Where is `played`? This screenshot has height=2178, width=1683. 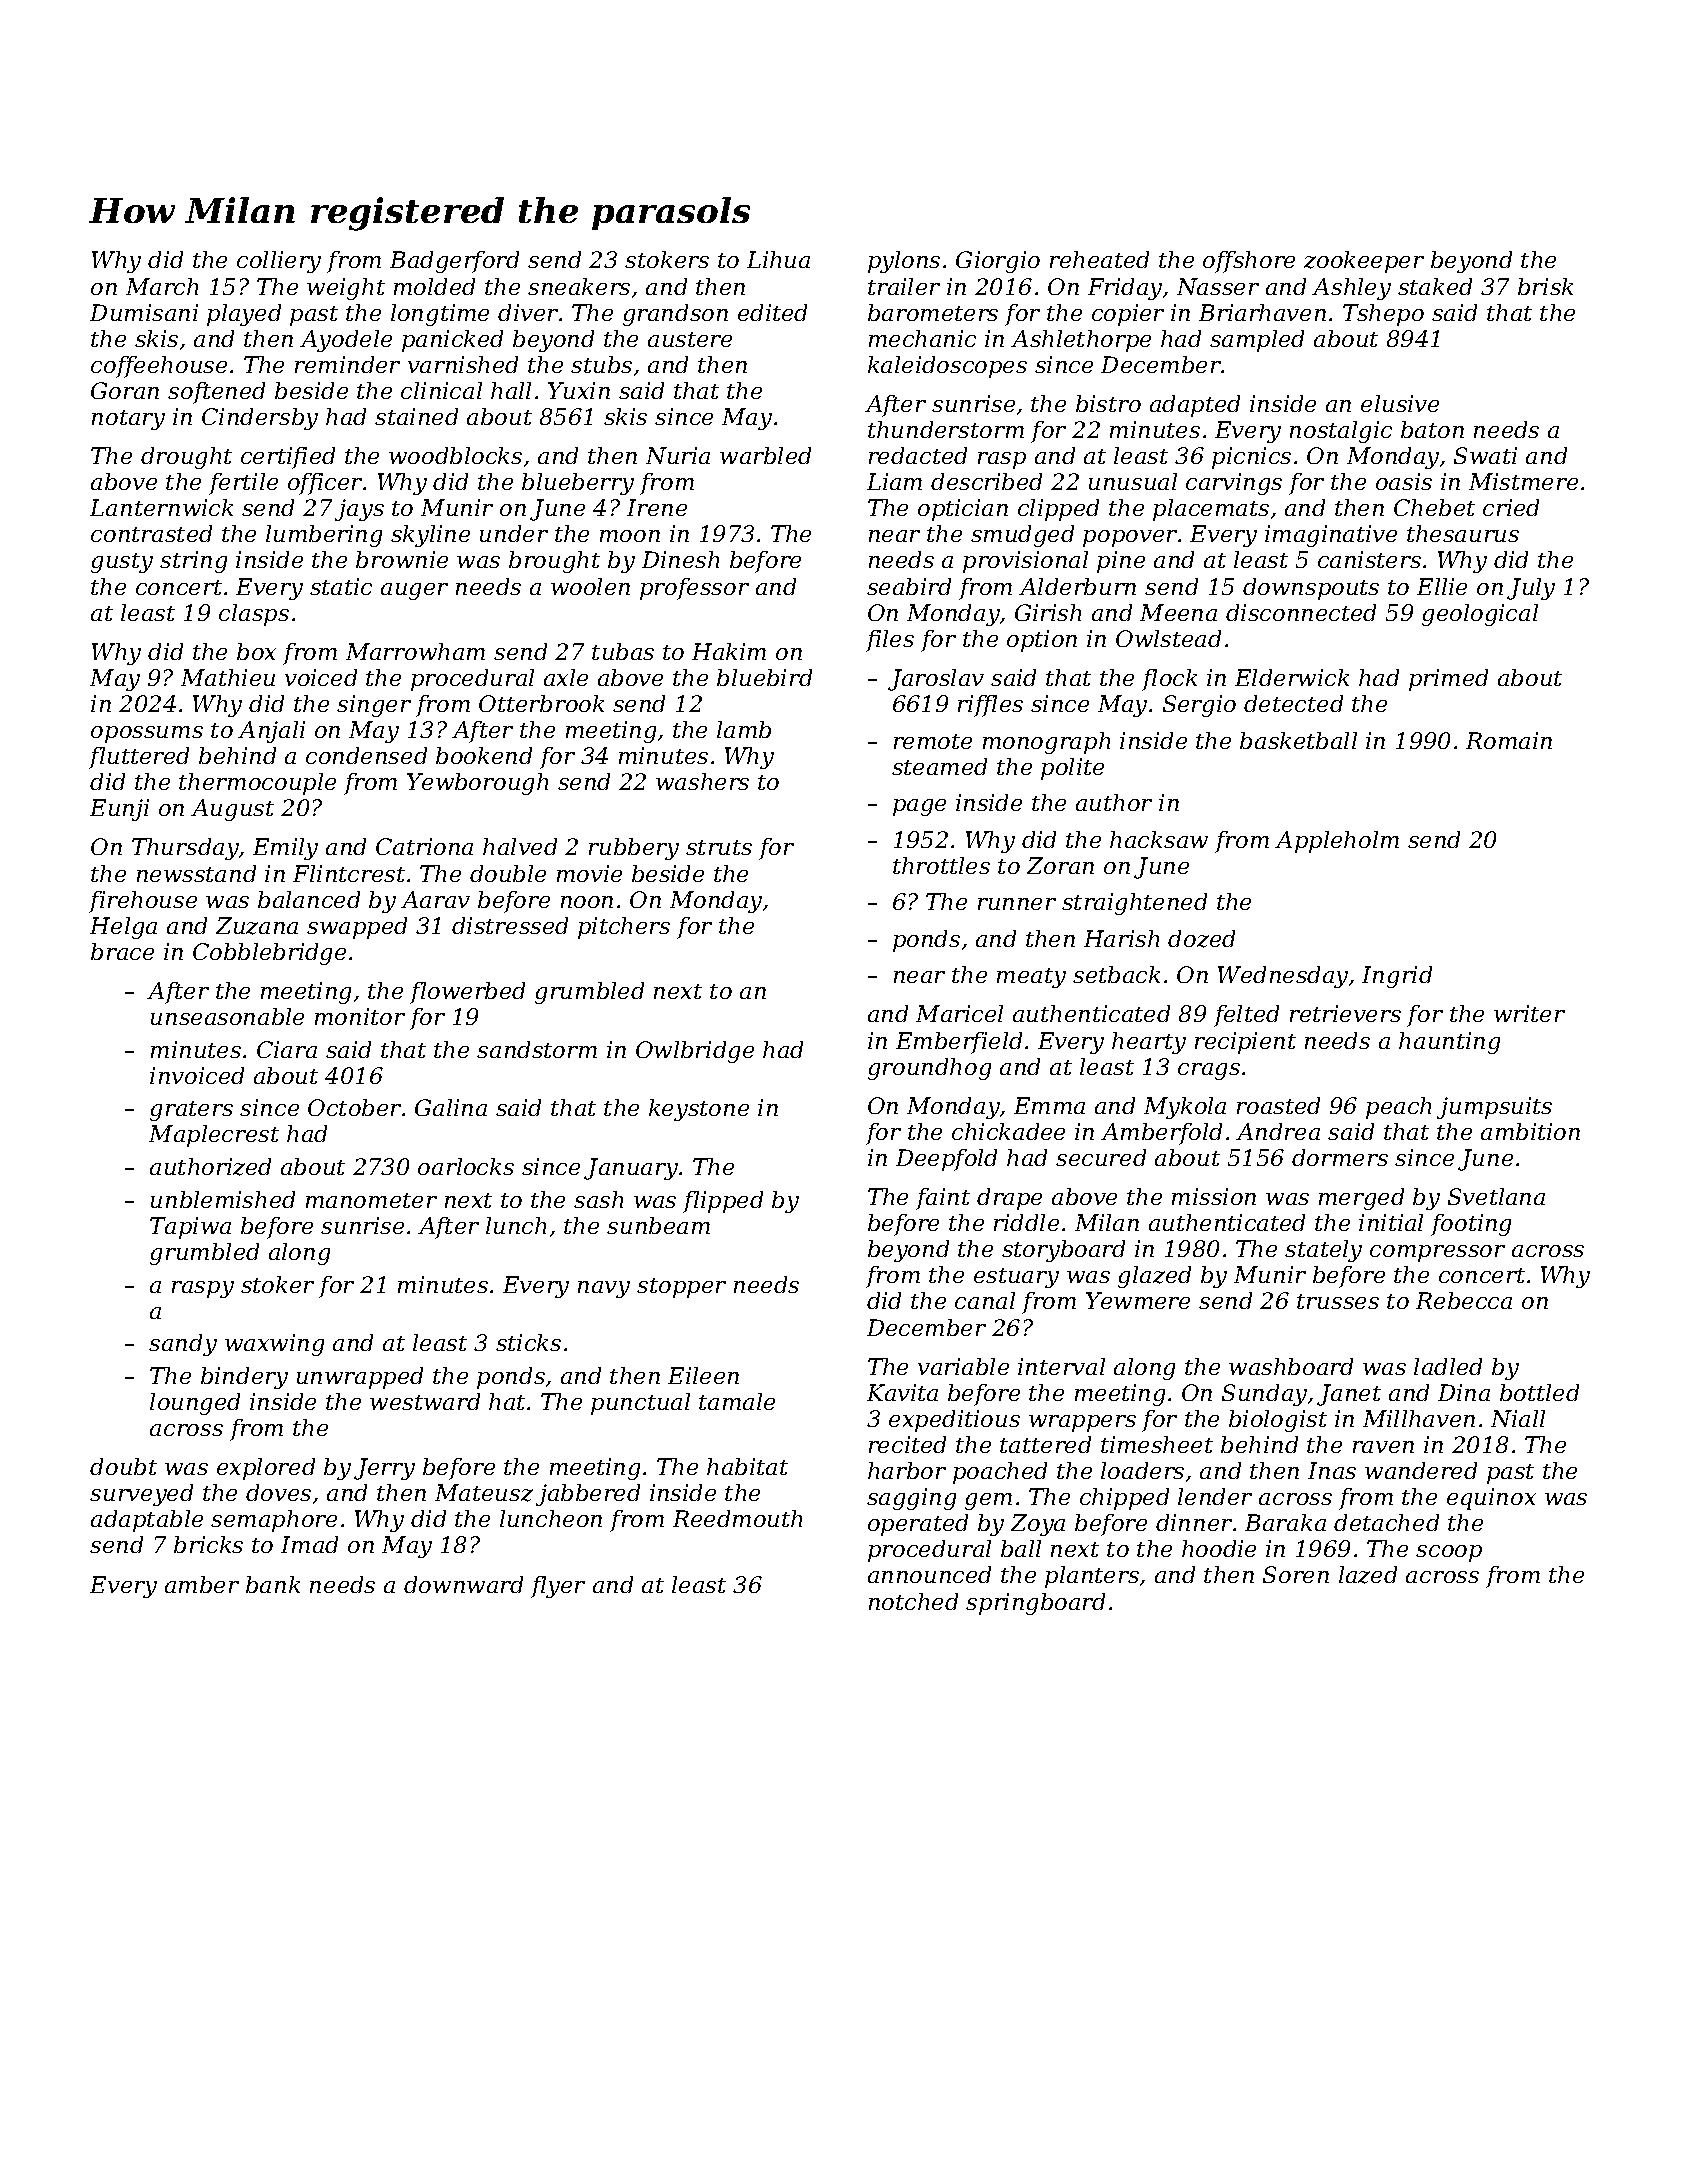
played is located at coordinates (244, 315).
